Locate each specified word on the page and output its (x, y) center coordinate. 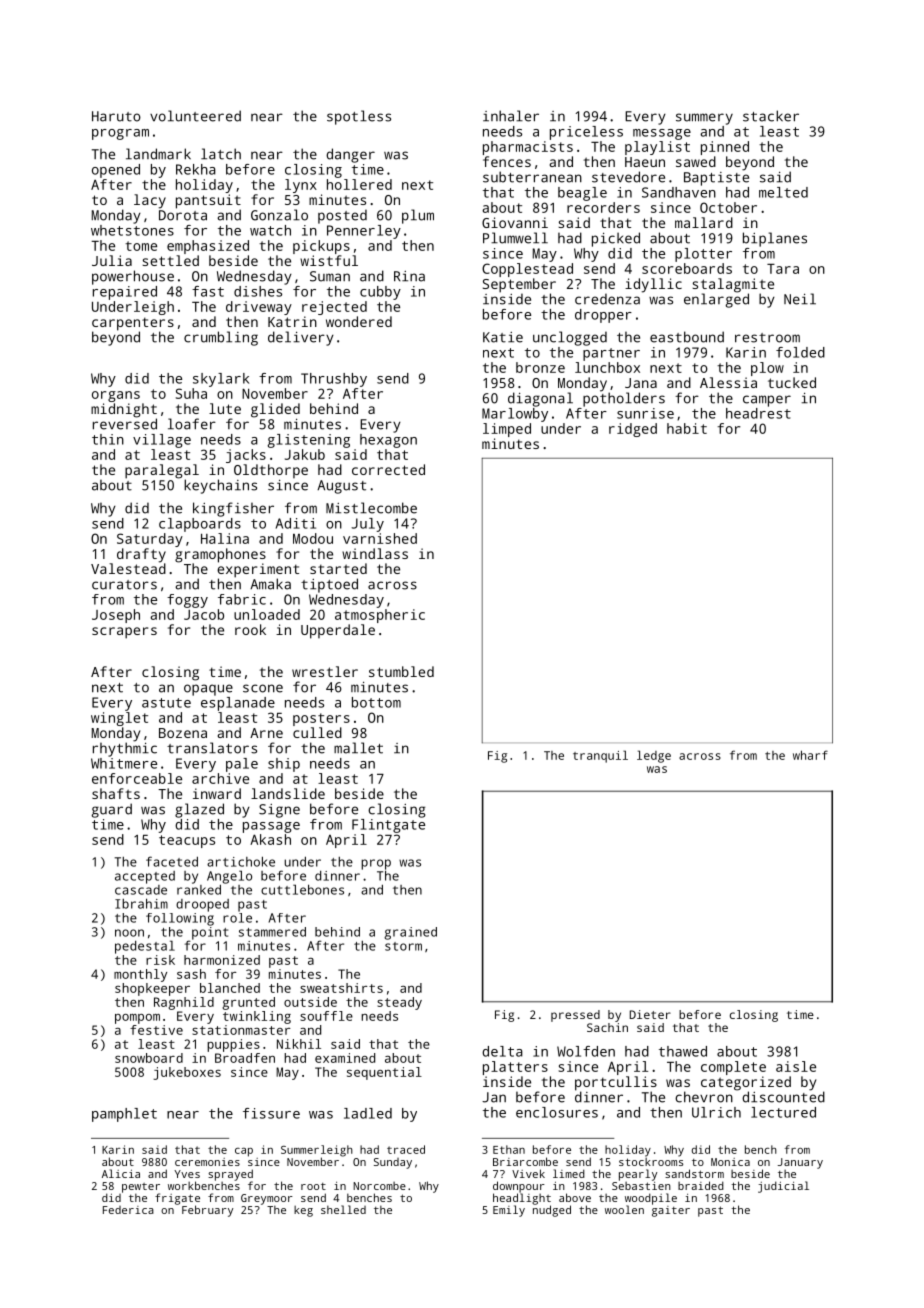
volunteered (195, 116)
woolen (624, 1209)
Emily (509, 1211)
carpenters (133, 324)
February (207, 1211)
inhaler (511, 116)
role (237, 918)
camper (767, 401)
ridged (633, 430)
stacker (771, 116)
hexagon (388, 441)
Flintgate (388, 826)
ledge (654, 756)
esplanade (238, 704)
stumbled (401, 671)
